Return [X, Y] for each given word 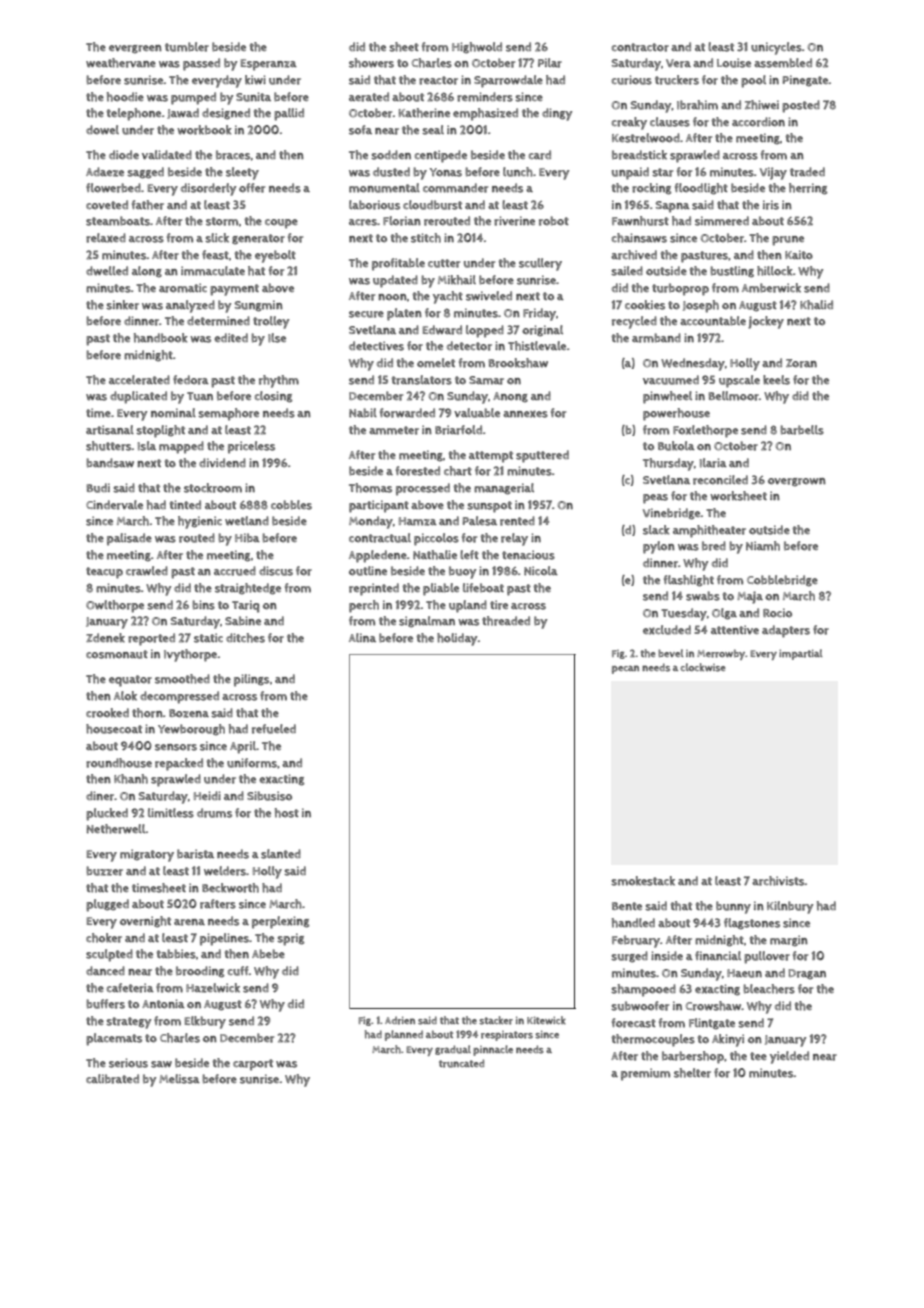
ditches [245, 638]
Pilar [550, 63]
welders [225, 871]
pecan [625, 669]
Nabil [363, 413]
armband [656, 338]
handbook [161, 338]
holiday [457, 639]
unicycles [776, 48]
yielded [789, 1057]
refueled [274, 729]
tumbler [187, 47]
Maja [750, 597]
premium [645, 1074]
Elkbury [205, 1022]
